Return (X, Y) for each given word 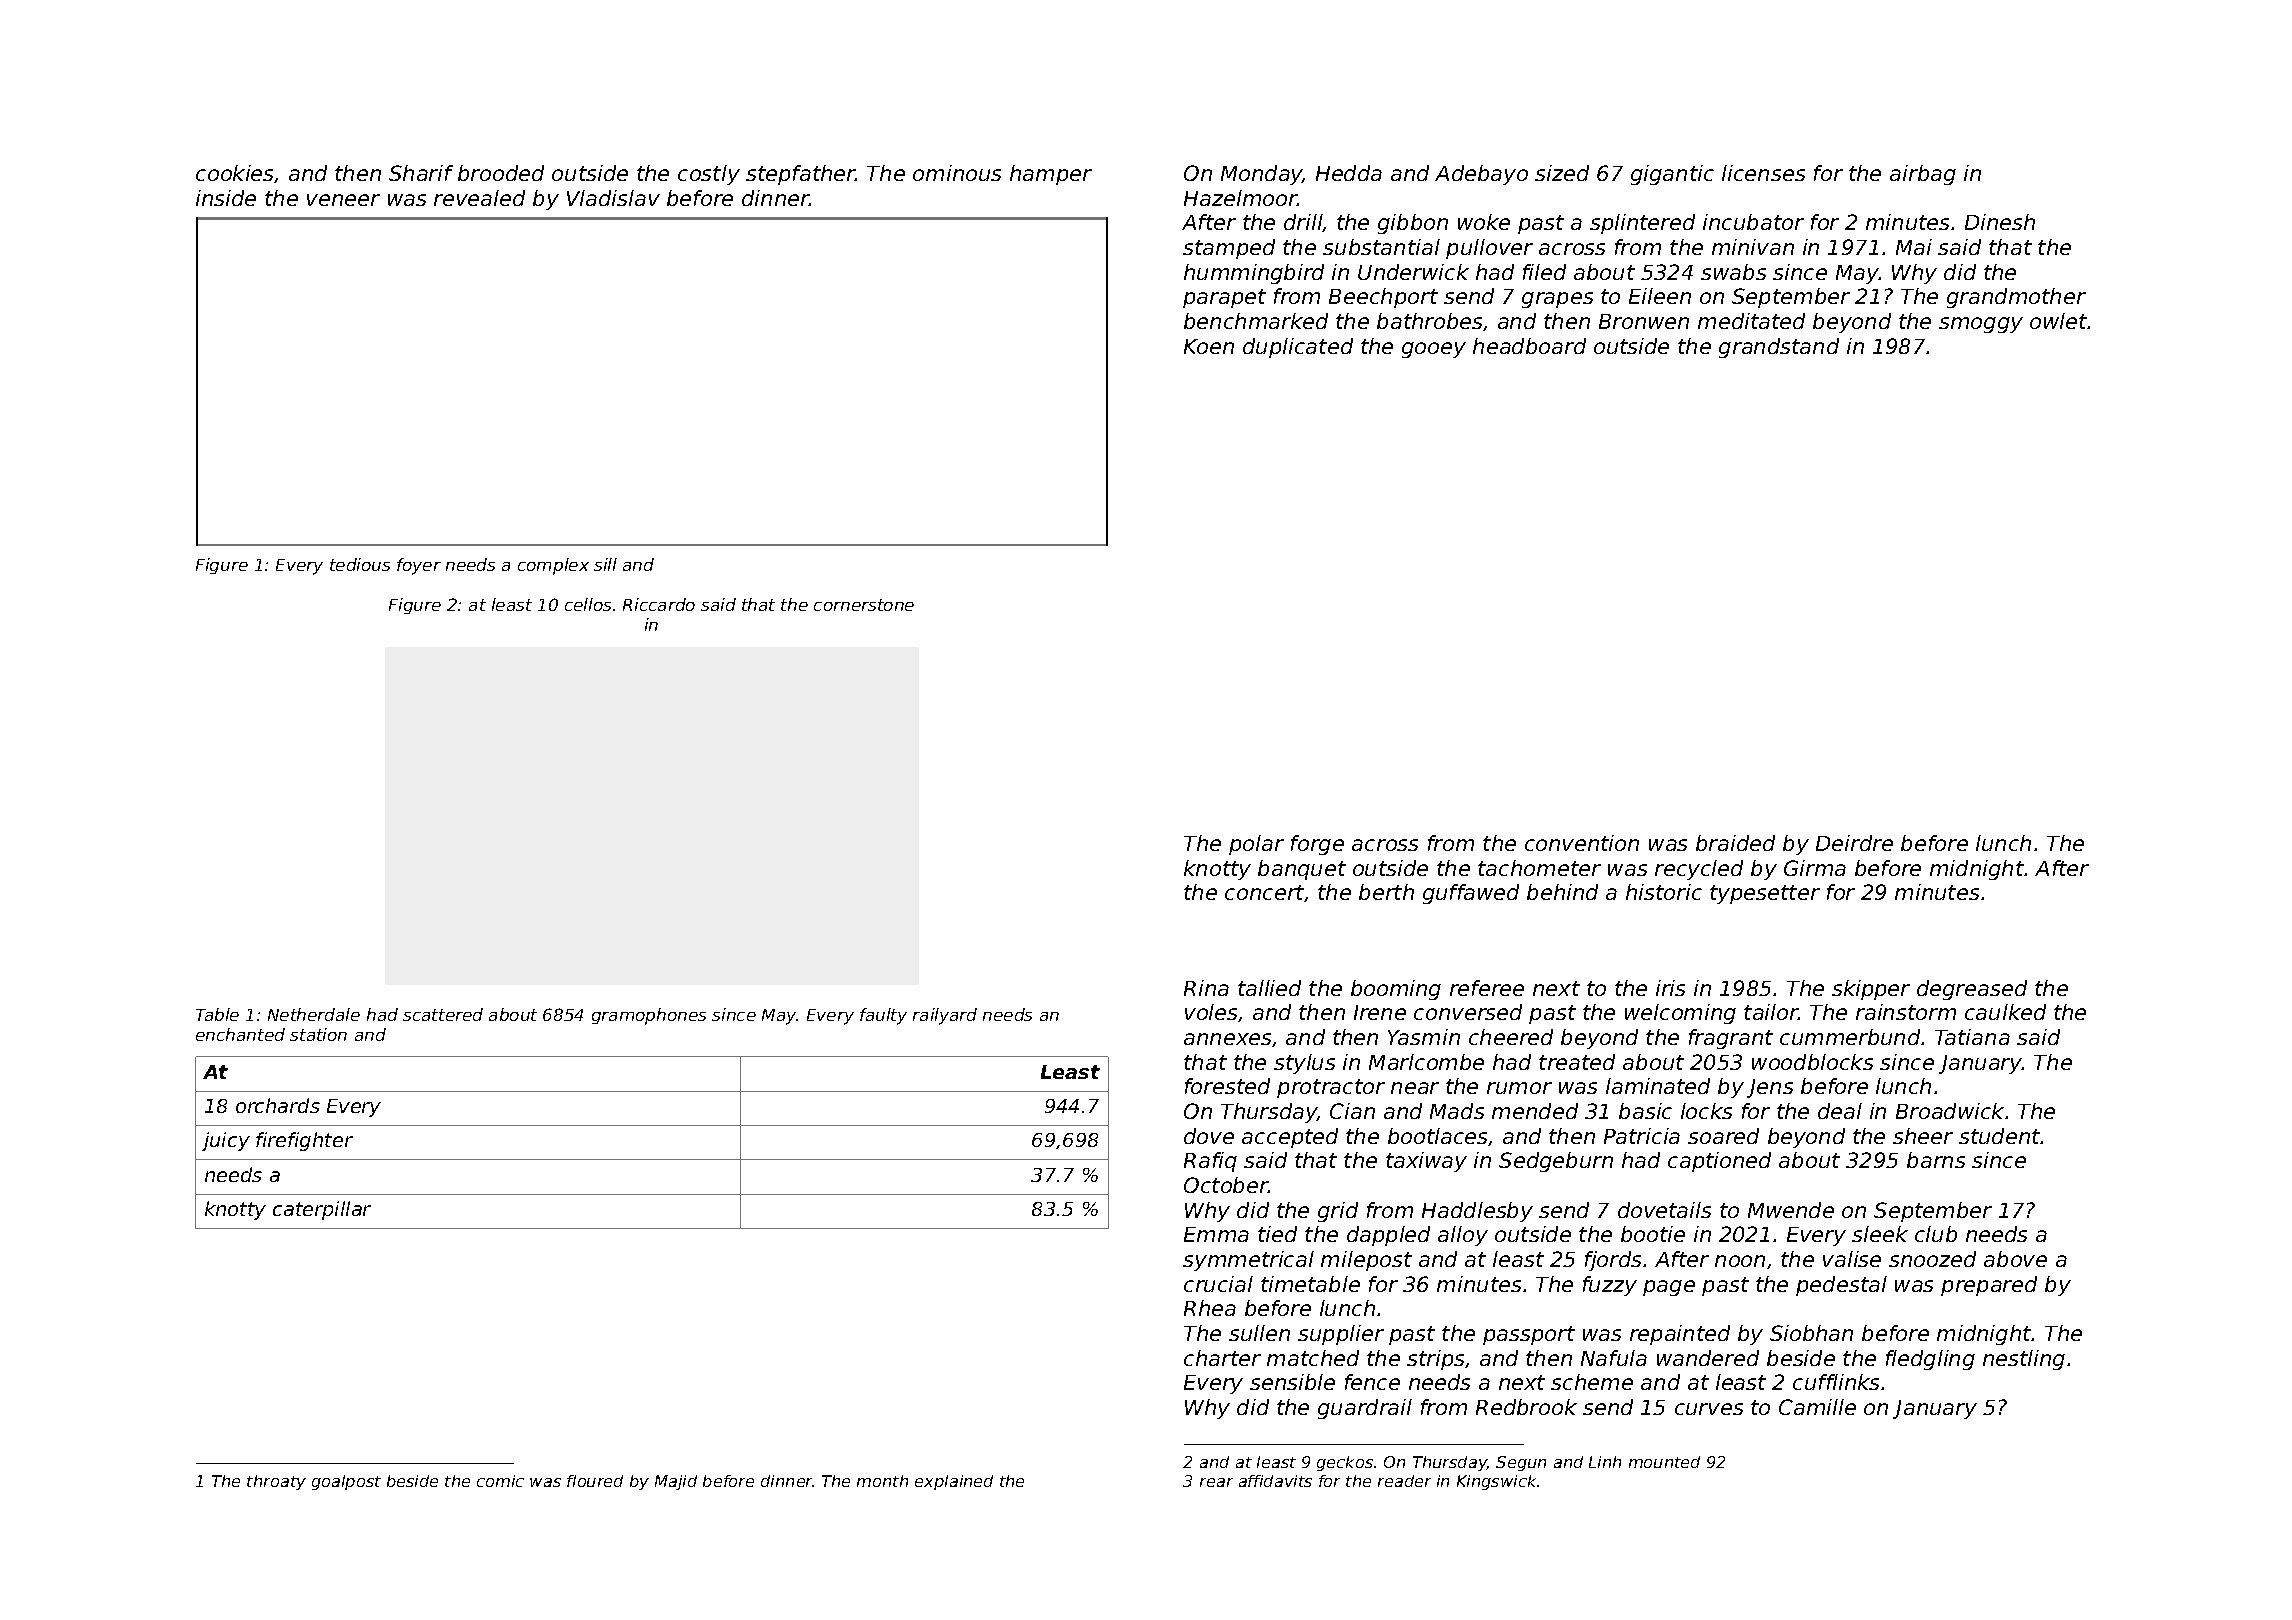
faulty (883, 1016)
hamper (1051, 175)
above (2015, 1259)
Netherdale (314, 1014)
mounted (1664, 1462)
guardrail (1365, 1409)
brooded (501, 173)
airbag (1923, 175)
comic (500, 1481)
